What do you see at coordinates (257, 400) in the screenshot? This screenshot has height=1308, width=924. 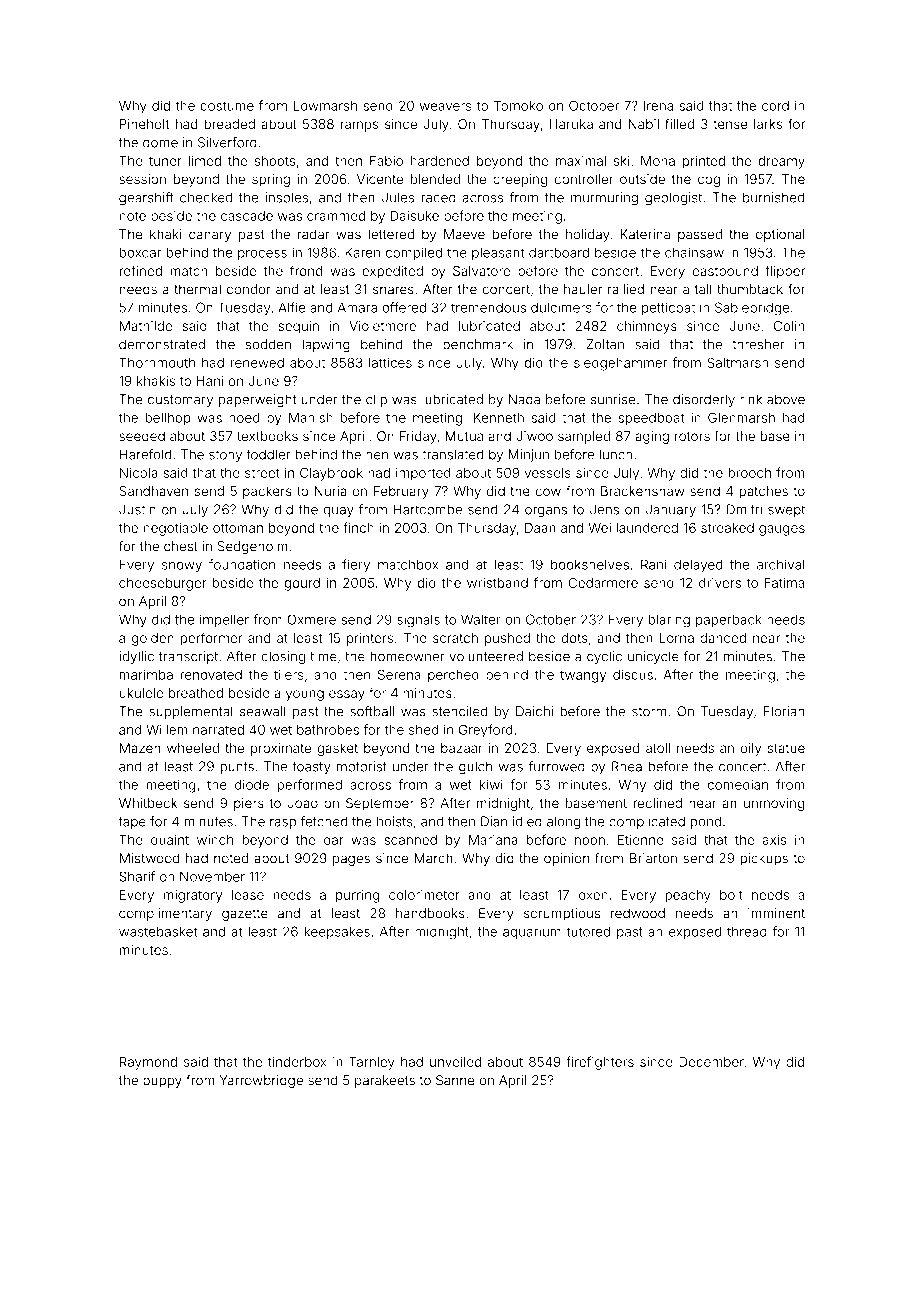 I see `paperweight` at bounding box center [257, 400].
